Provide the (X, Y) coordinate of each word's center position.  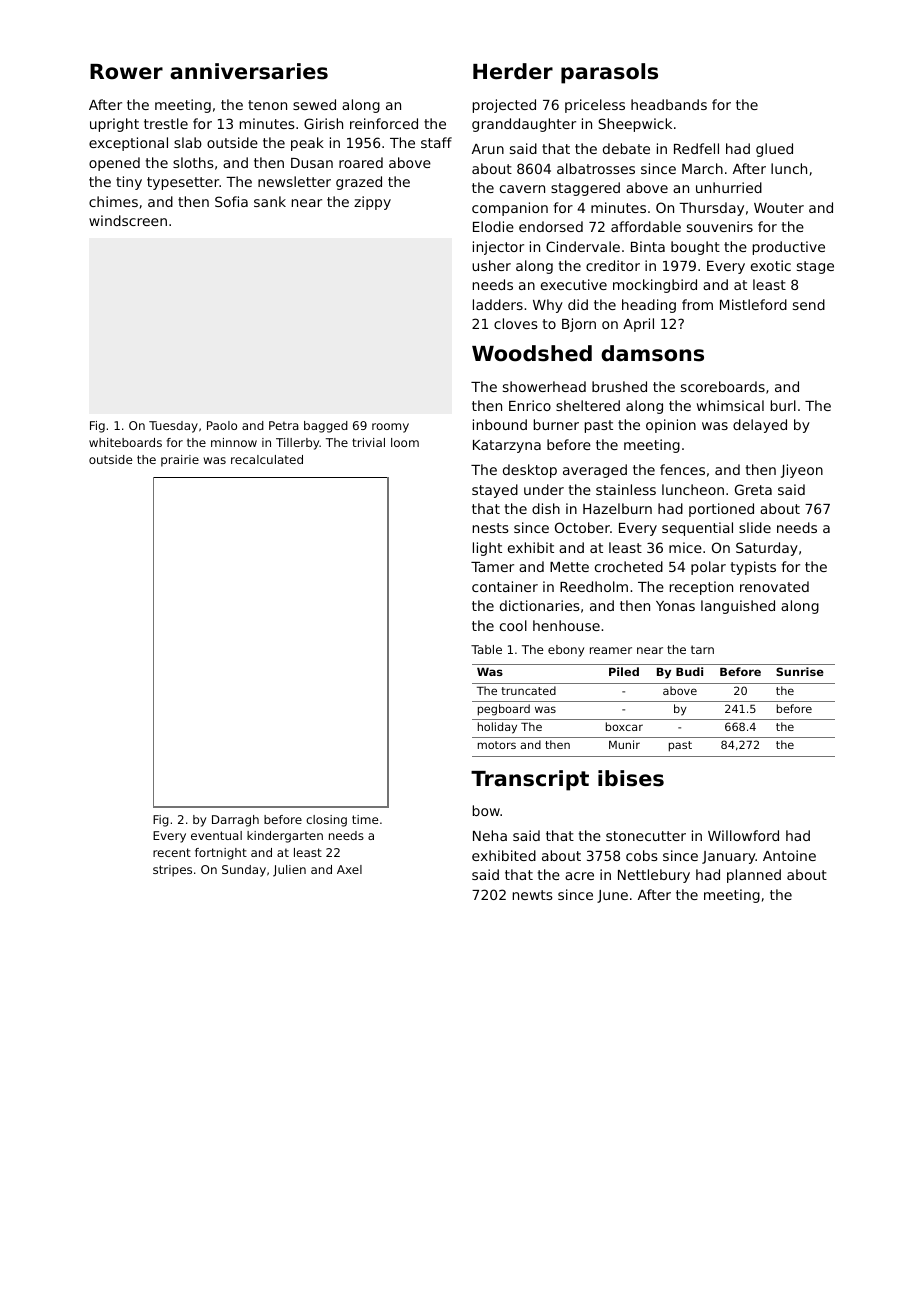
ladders (498, 304)
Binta (648, 246)
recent (172, 852)
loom (405, 442)
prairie (180, 461)
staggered (585, 189)
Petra (284, 425)
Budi (689, 671)
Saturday (767, 549)
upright (114, 125)
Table (486, 649)
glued (774, 150)
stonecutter (646, 836)
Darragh (235, 821)
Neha (490, 835)
